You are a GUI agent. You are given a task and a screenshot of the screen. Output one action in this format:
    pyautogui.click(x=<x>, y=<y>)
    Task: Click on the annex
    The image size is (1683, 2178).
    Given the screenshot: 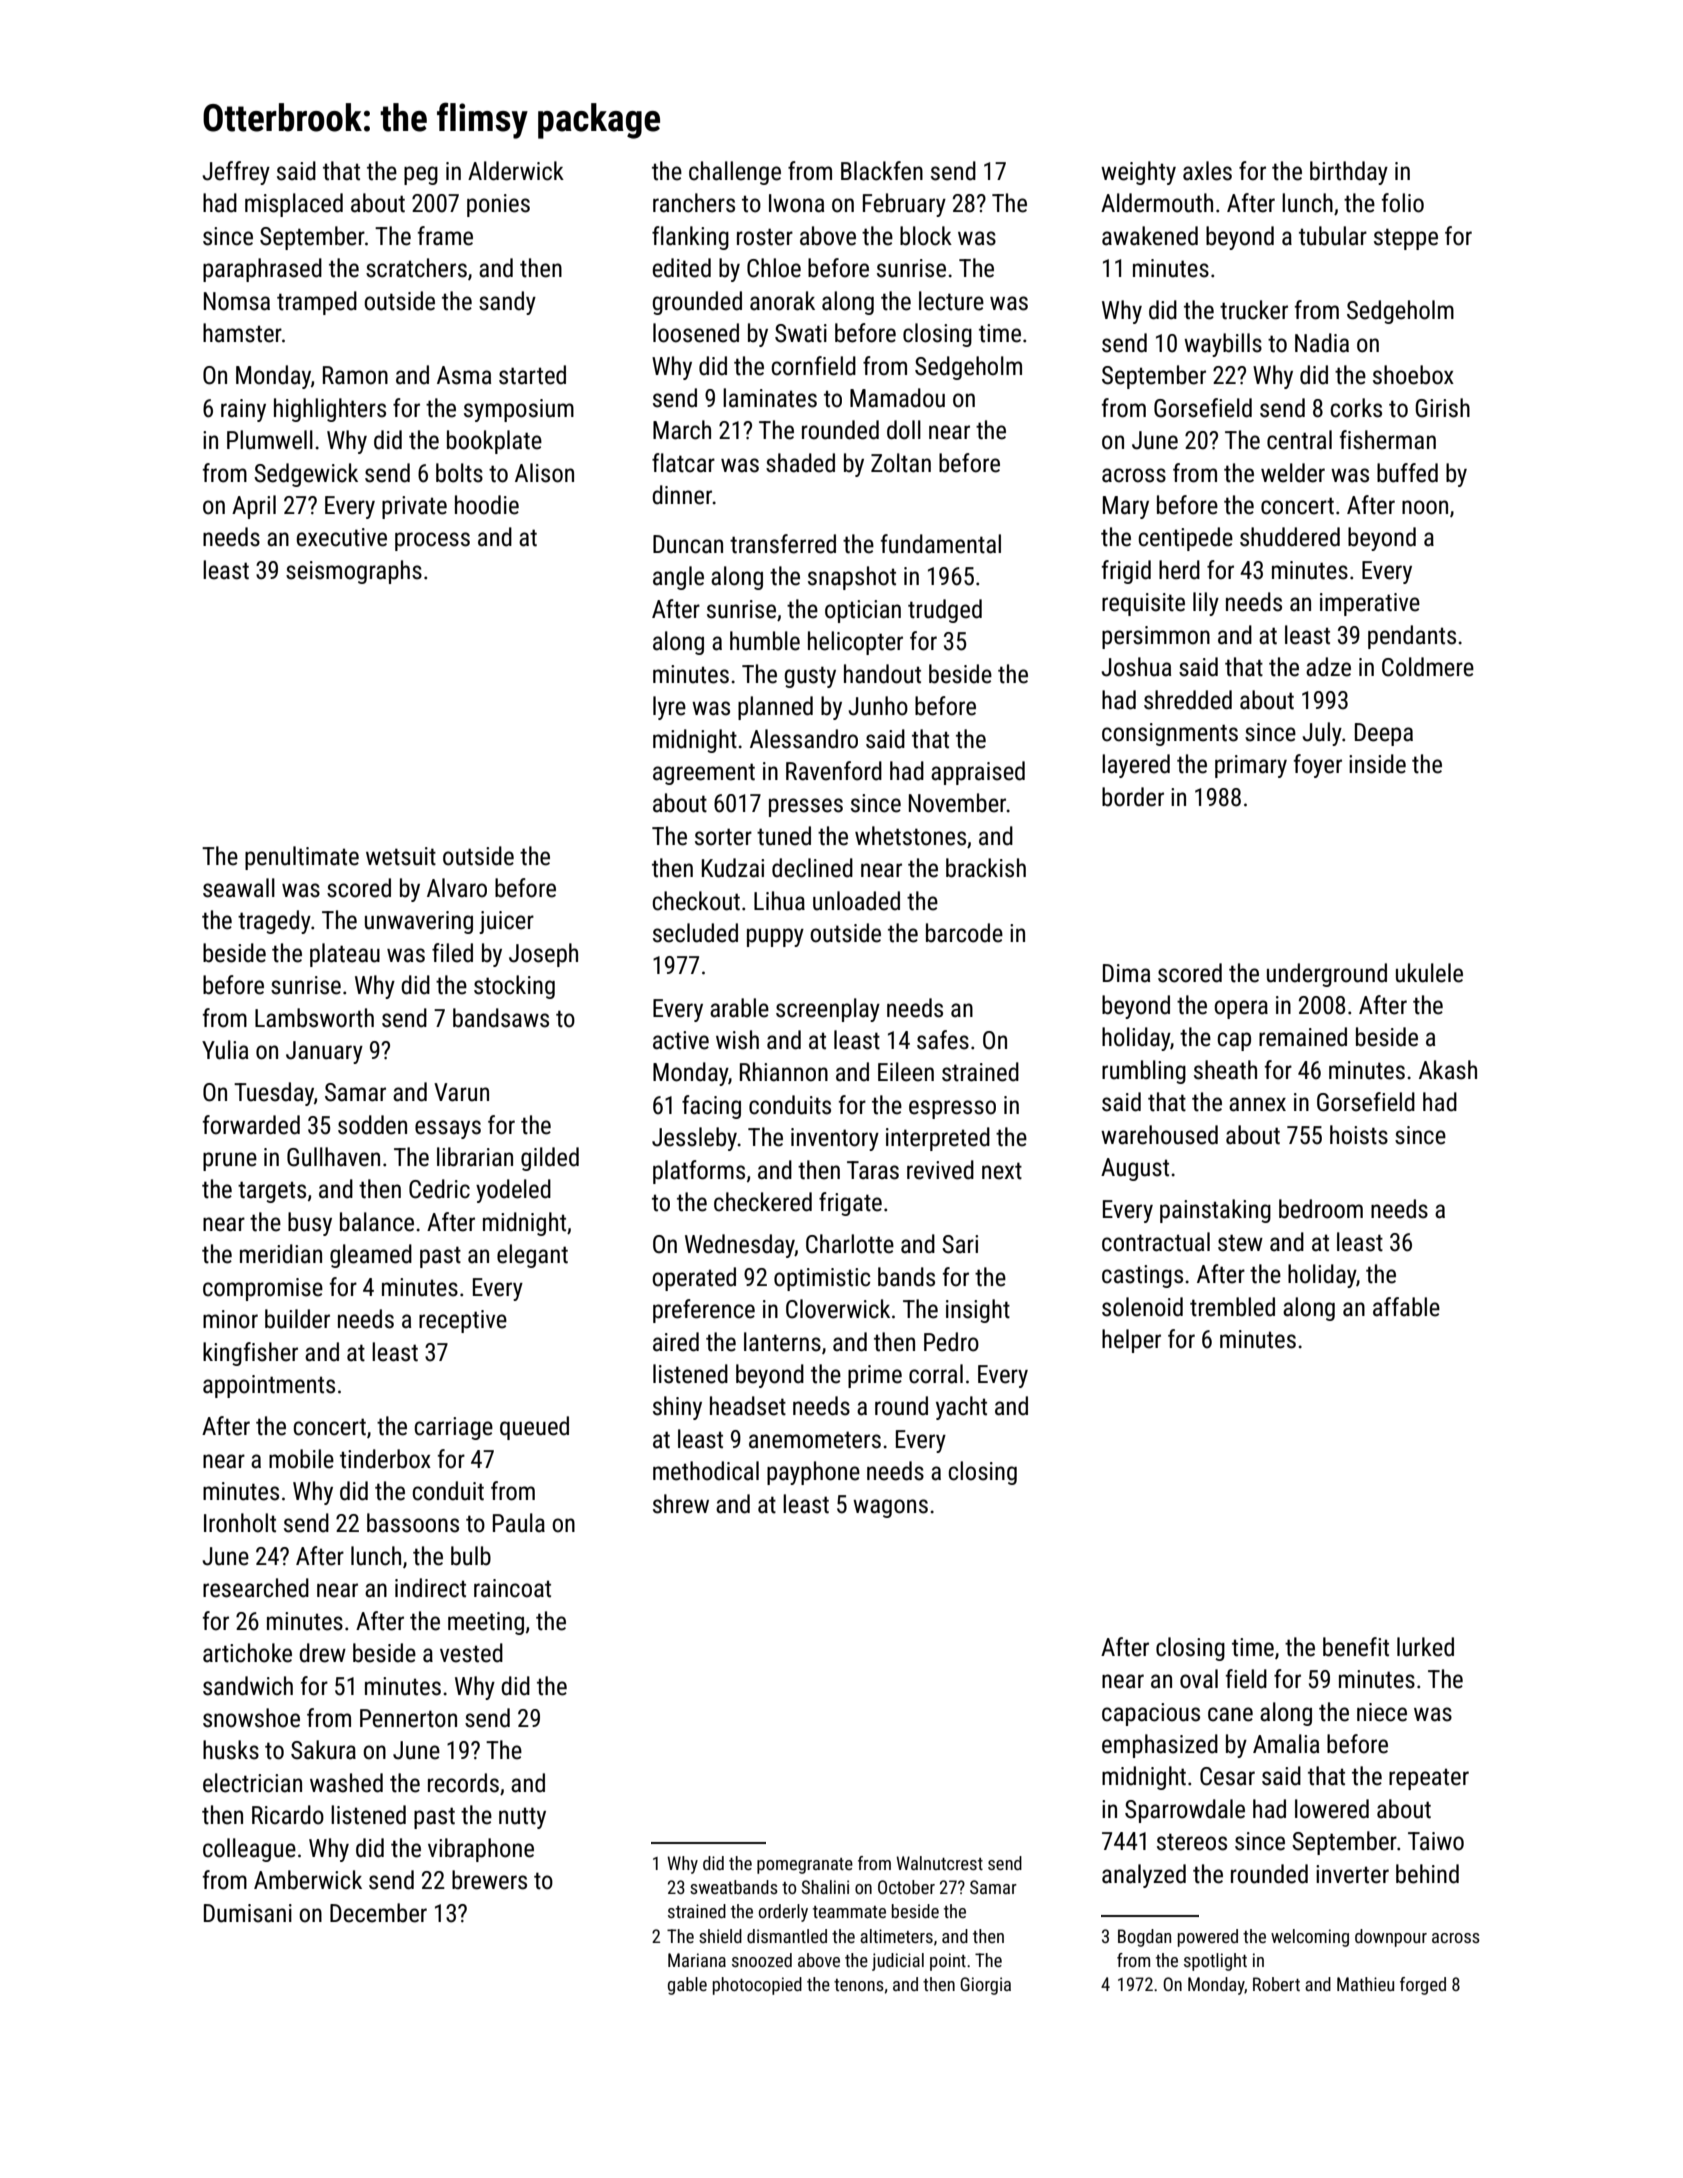 What is the action you would take?
    pyautogui.click(x=1257, y=1104)
